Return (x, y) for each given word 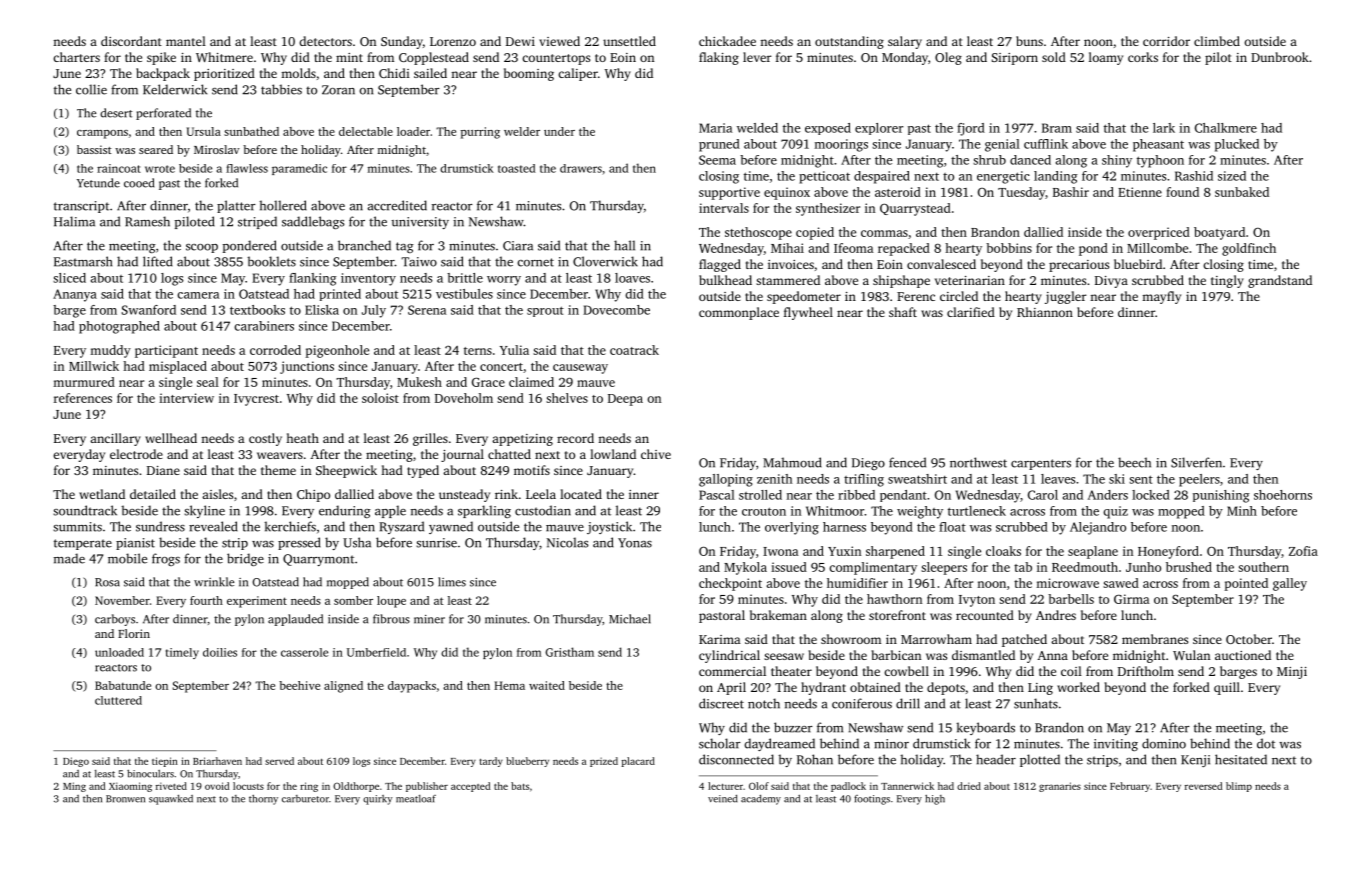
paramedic (299, 169)
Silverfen (1196, 462)
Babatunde (123, 685)
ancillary (115, 439)
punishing (1221, 496)
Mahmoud (792, 462)
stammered (788, 280)
